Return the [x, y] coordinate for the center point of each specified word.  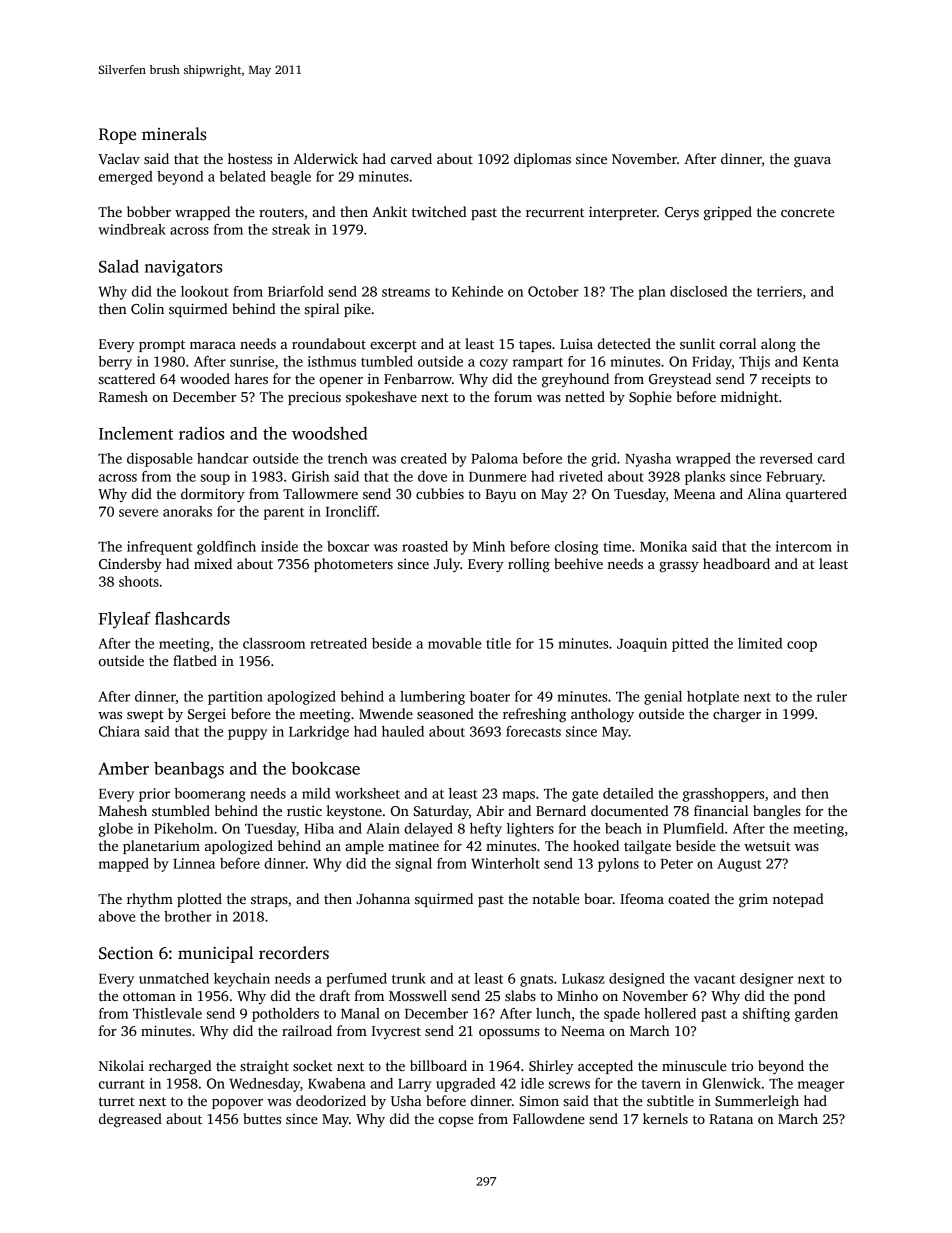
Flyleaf [125, 620]
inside [279, 546]
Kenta [821, 362]
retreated [338, 643]
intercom [804, 546]
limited [760, 643]
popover [237, 1104]
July [447, 565]
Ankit [389, 211]
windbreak [132, 229]
